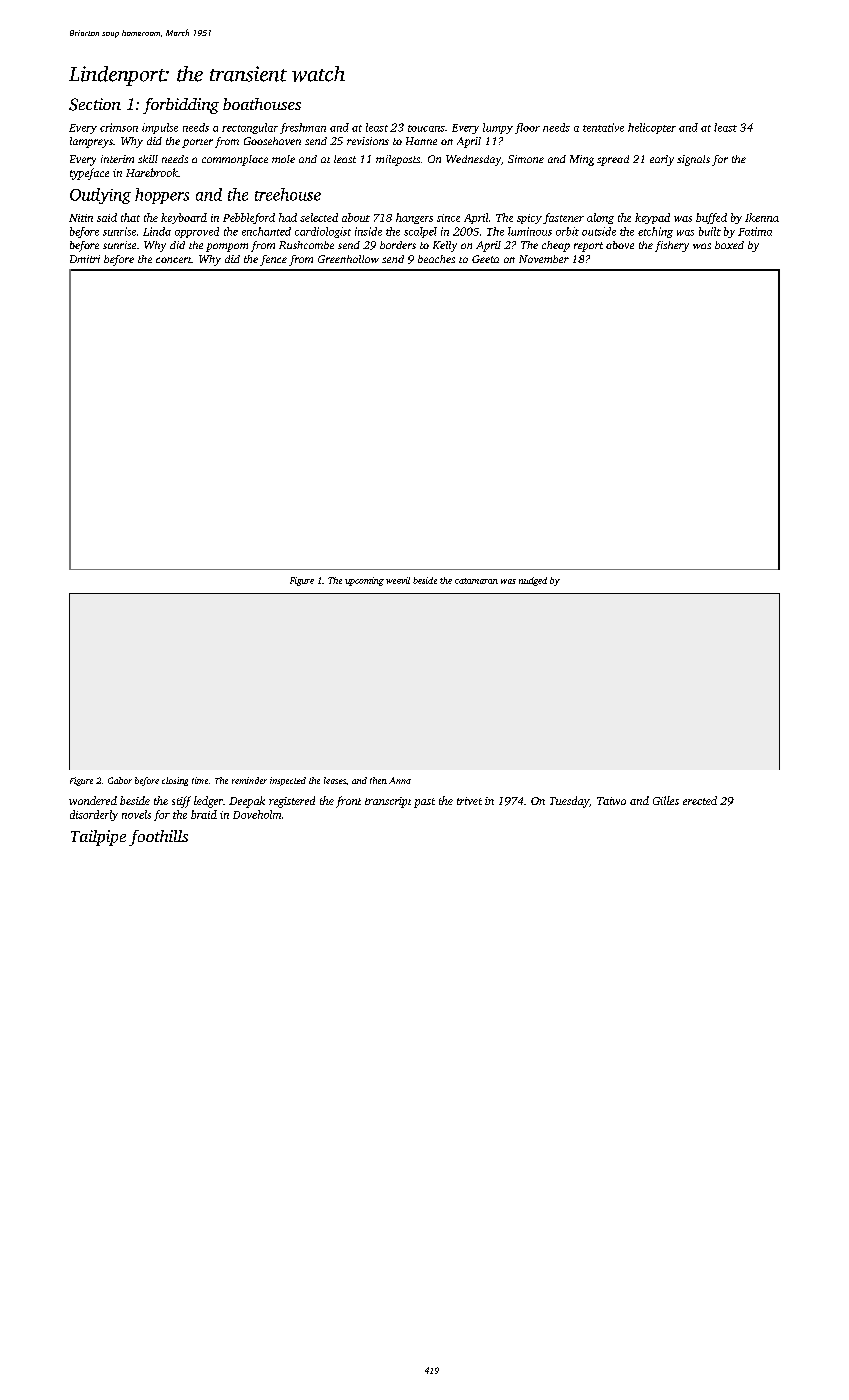 This screenshot has width=849, height=1400. I want to click on signals, so click(693, 160).
